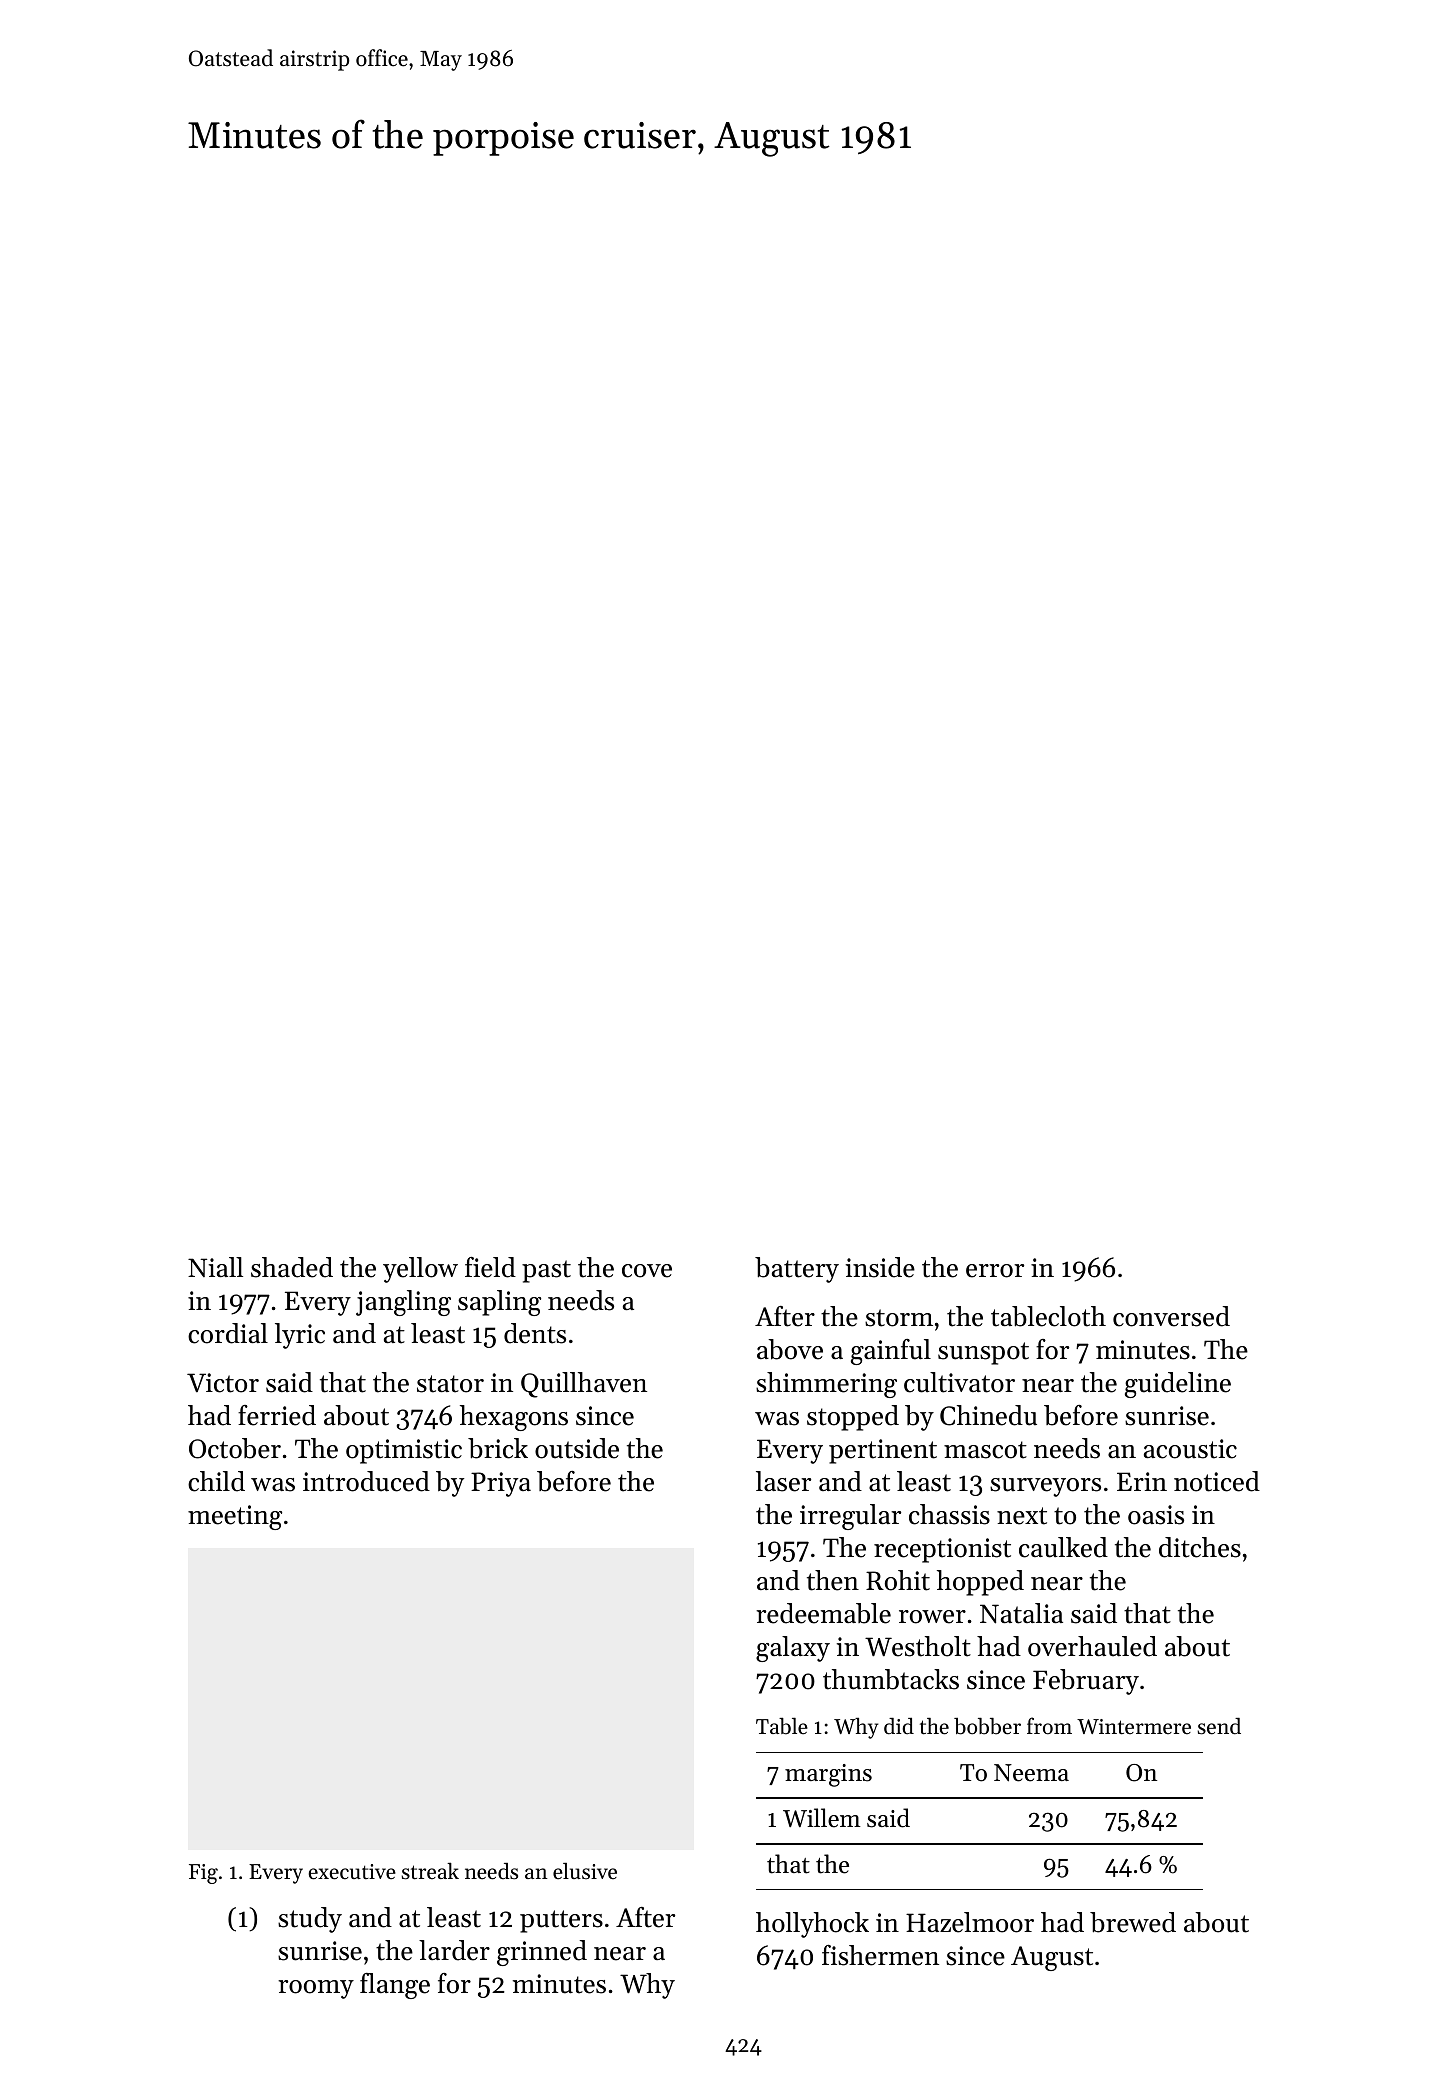  Describe the element at coordinates (1133, 1922) in the page. I see `brewed` at that location.
